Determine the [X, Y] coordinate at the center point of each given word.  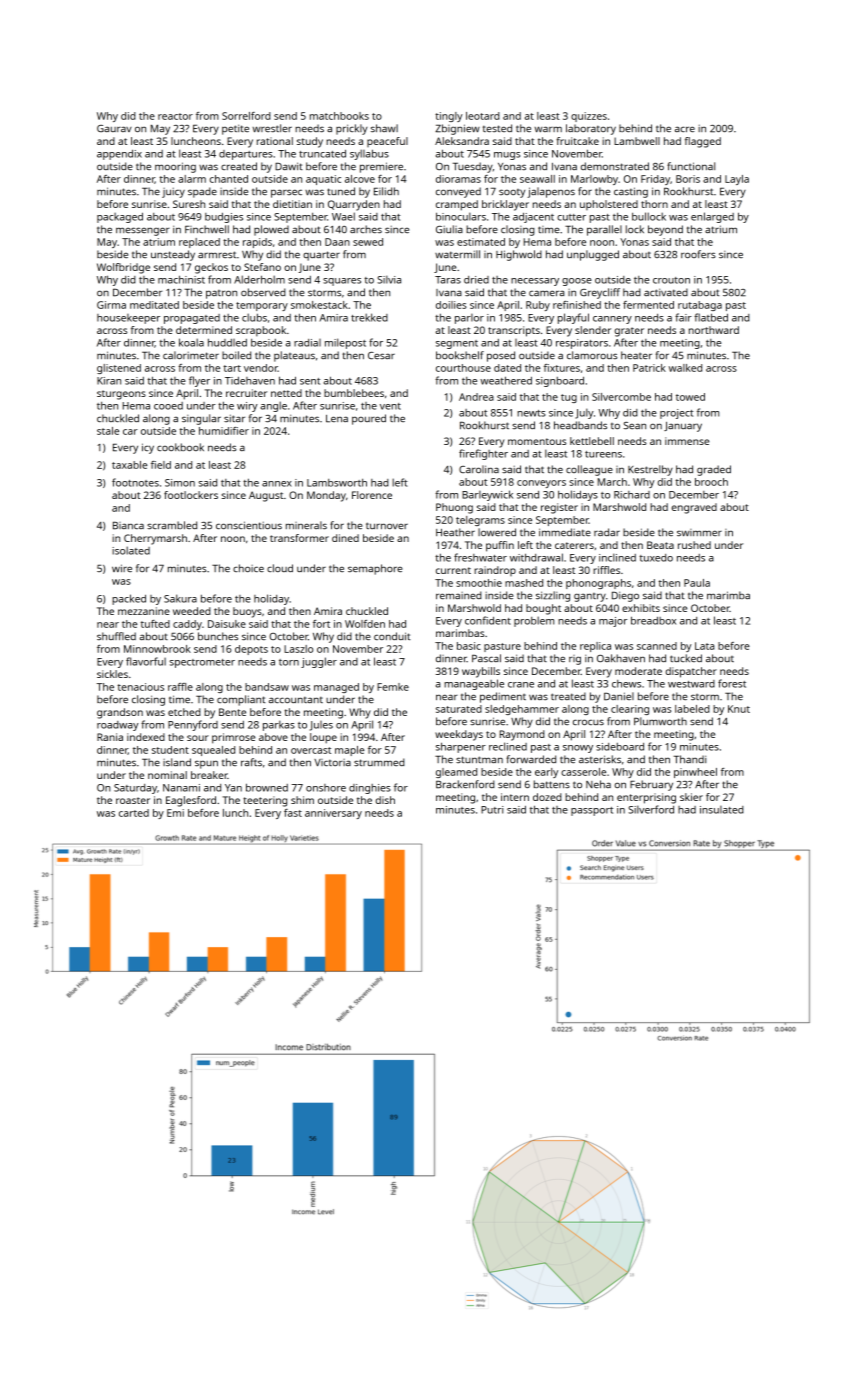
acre [685, 129]
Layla [737, 180]
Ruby [538, 306]
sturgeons [121, 395]
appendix [119, 155]
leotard [483, 116]
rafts [251, 762]
